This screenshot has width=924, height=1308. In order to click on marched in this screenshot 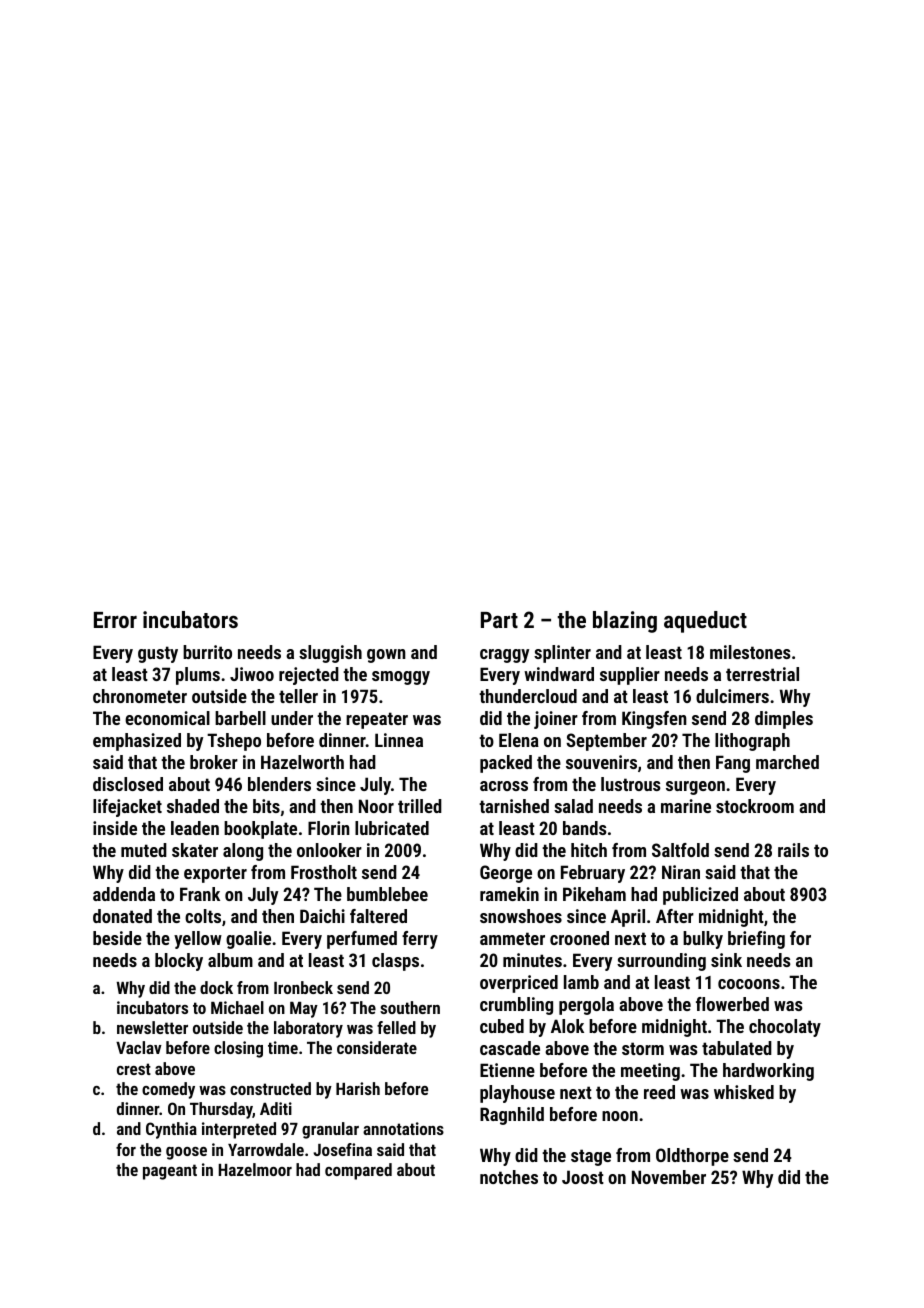, I will do `click(787, 762)`.
